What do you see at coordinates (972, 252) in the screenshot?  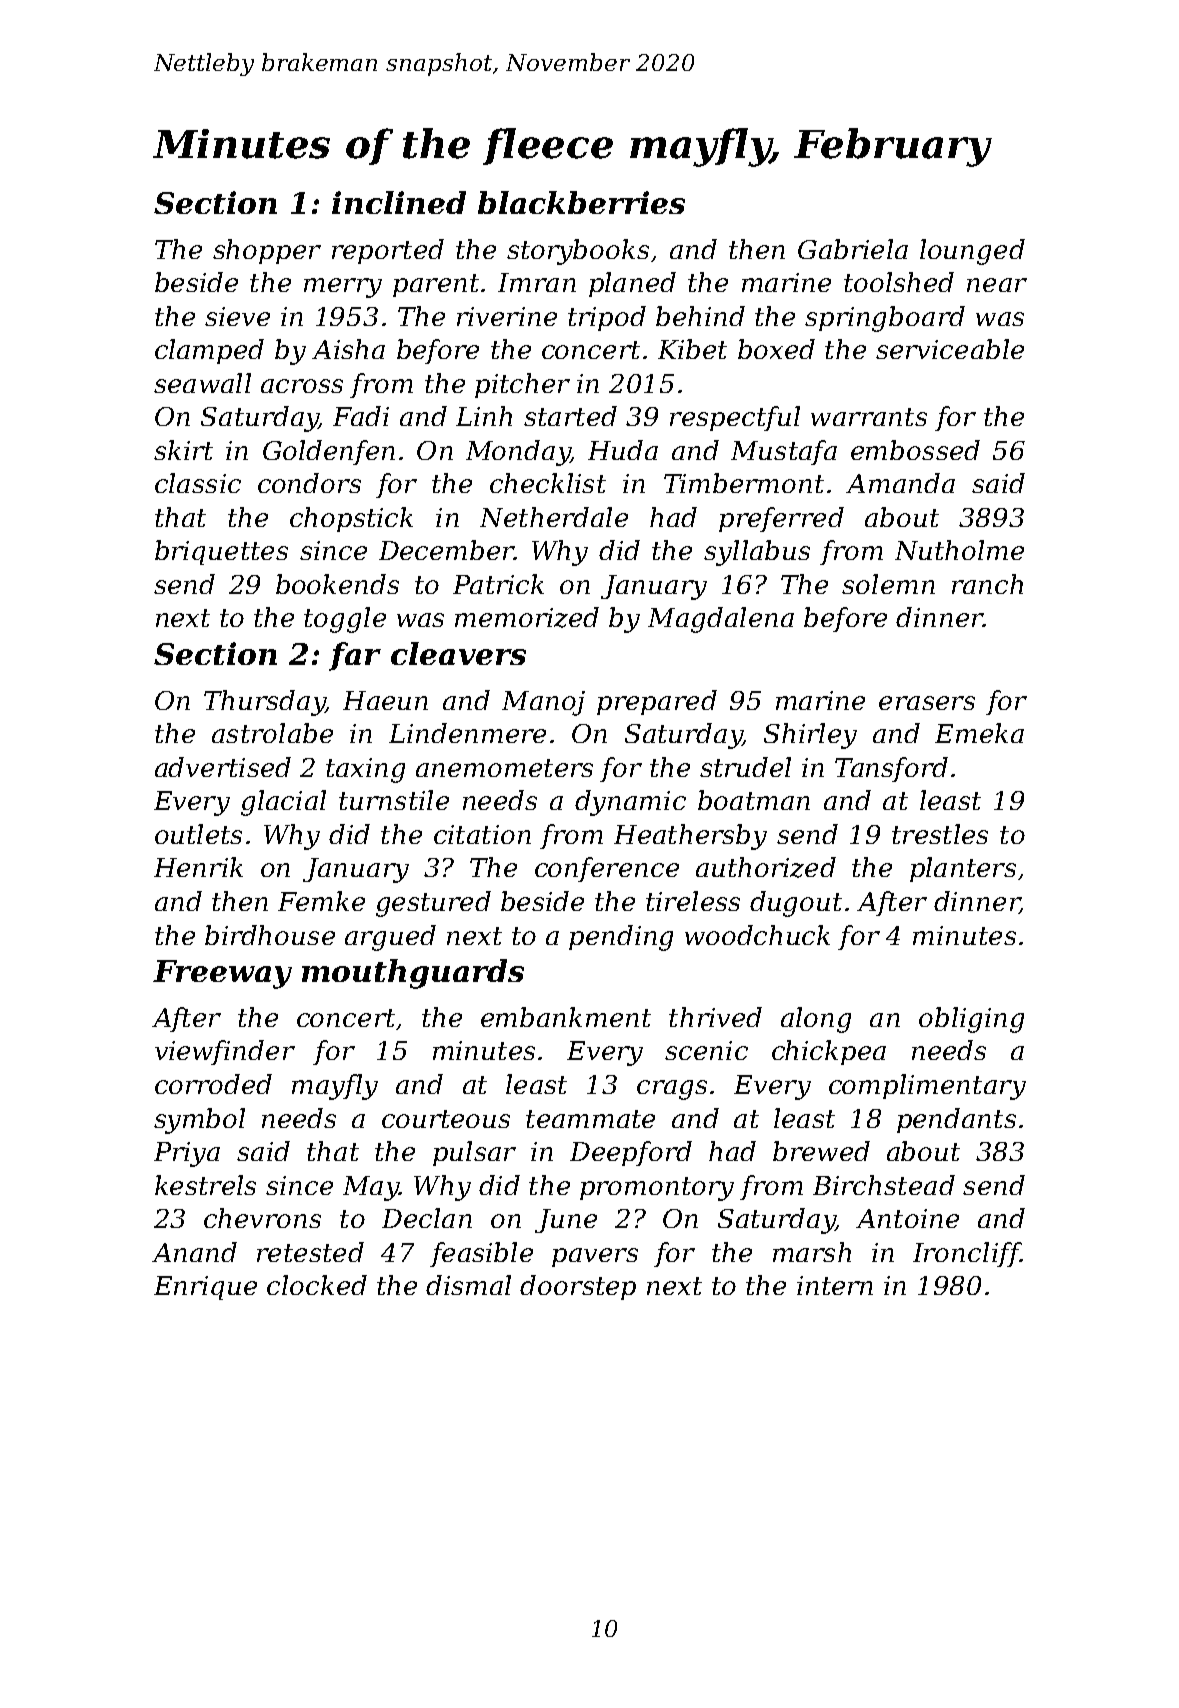 I see `lounged` at bounding box center [972, 252].
